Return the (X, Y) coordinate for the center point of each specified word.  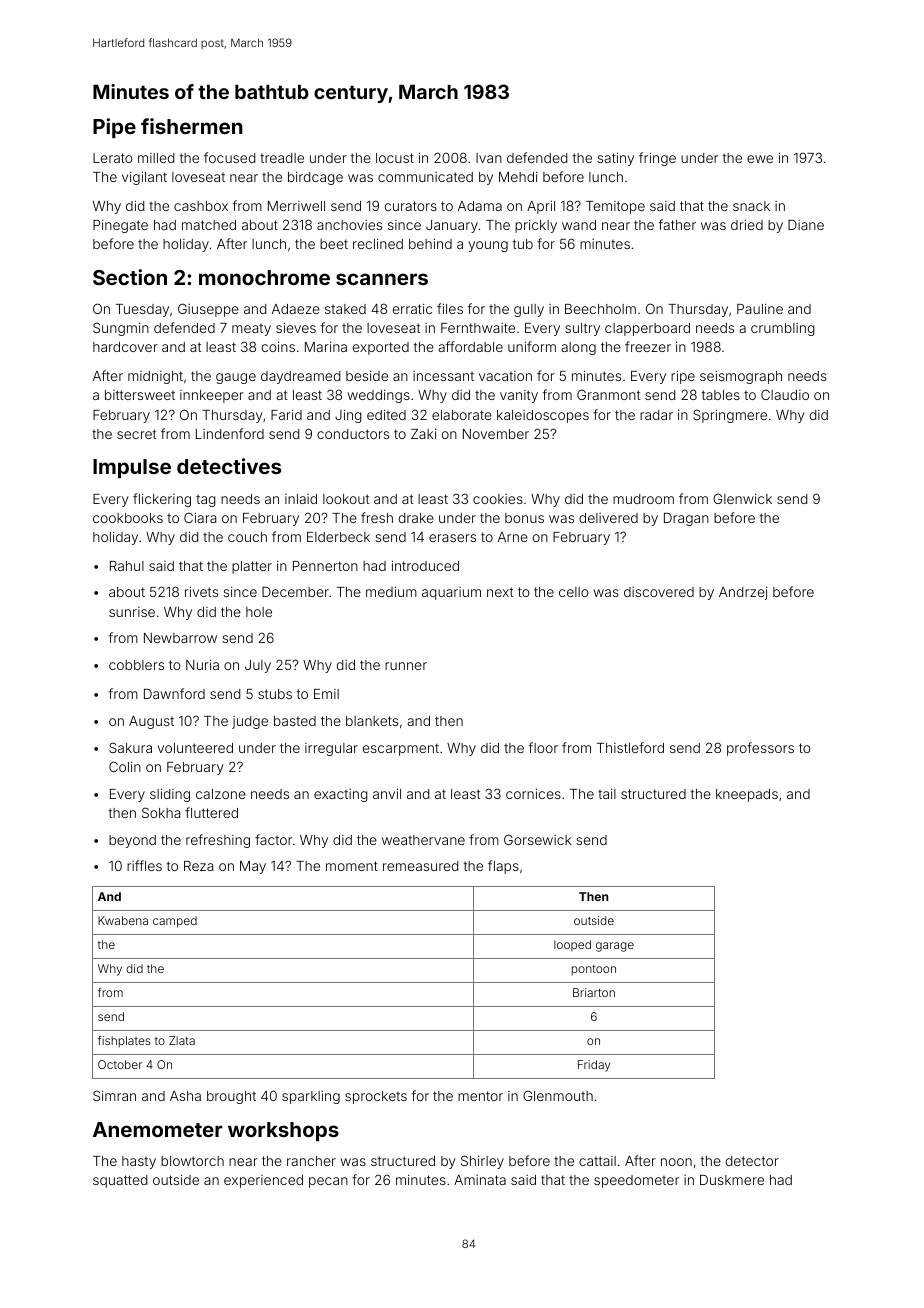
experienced (263, 1181)
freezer (648, 346)
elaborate (462, 415)
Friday (594, 1066)
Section (130, 277)
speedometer (636, 1181)
